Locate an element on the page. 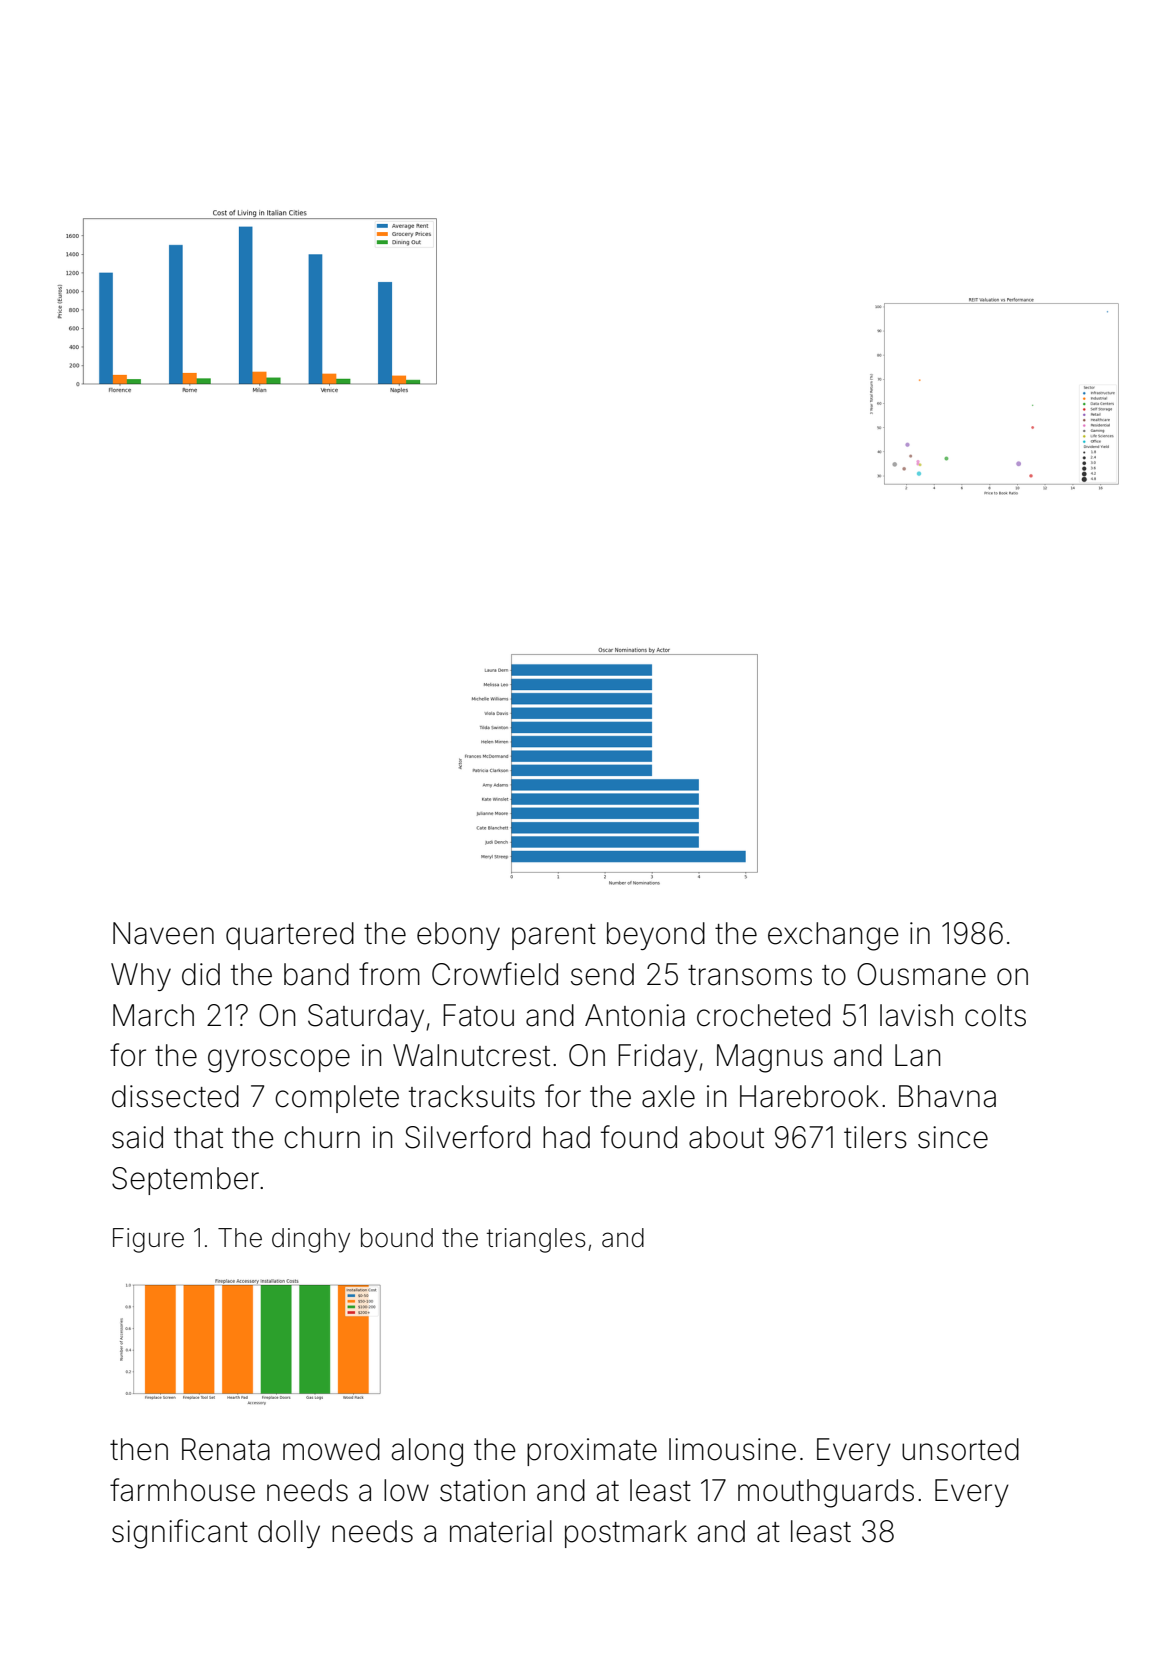 This page has height=1654, width=1165. Harebrook is located at coordinates (809, 1096).
